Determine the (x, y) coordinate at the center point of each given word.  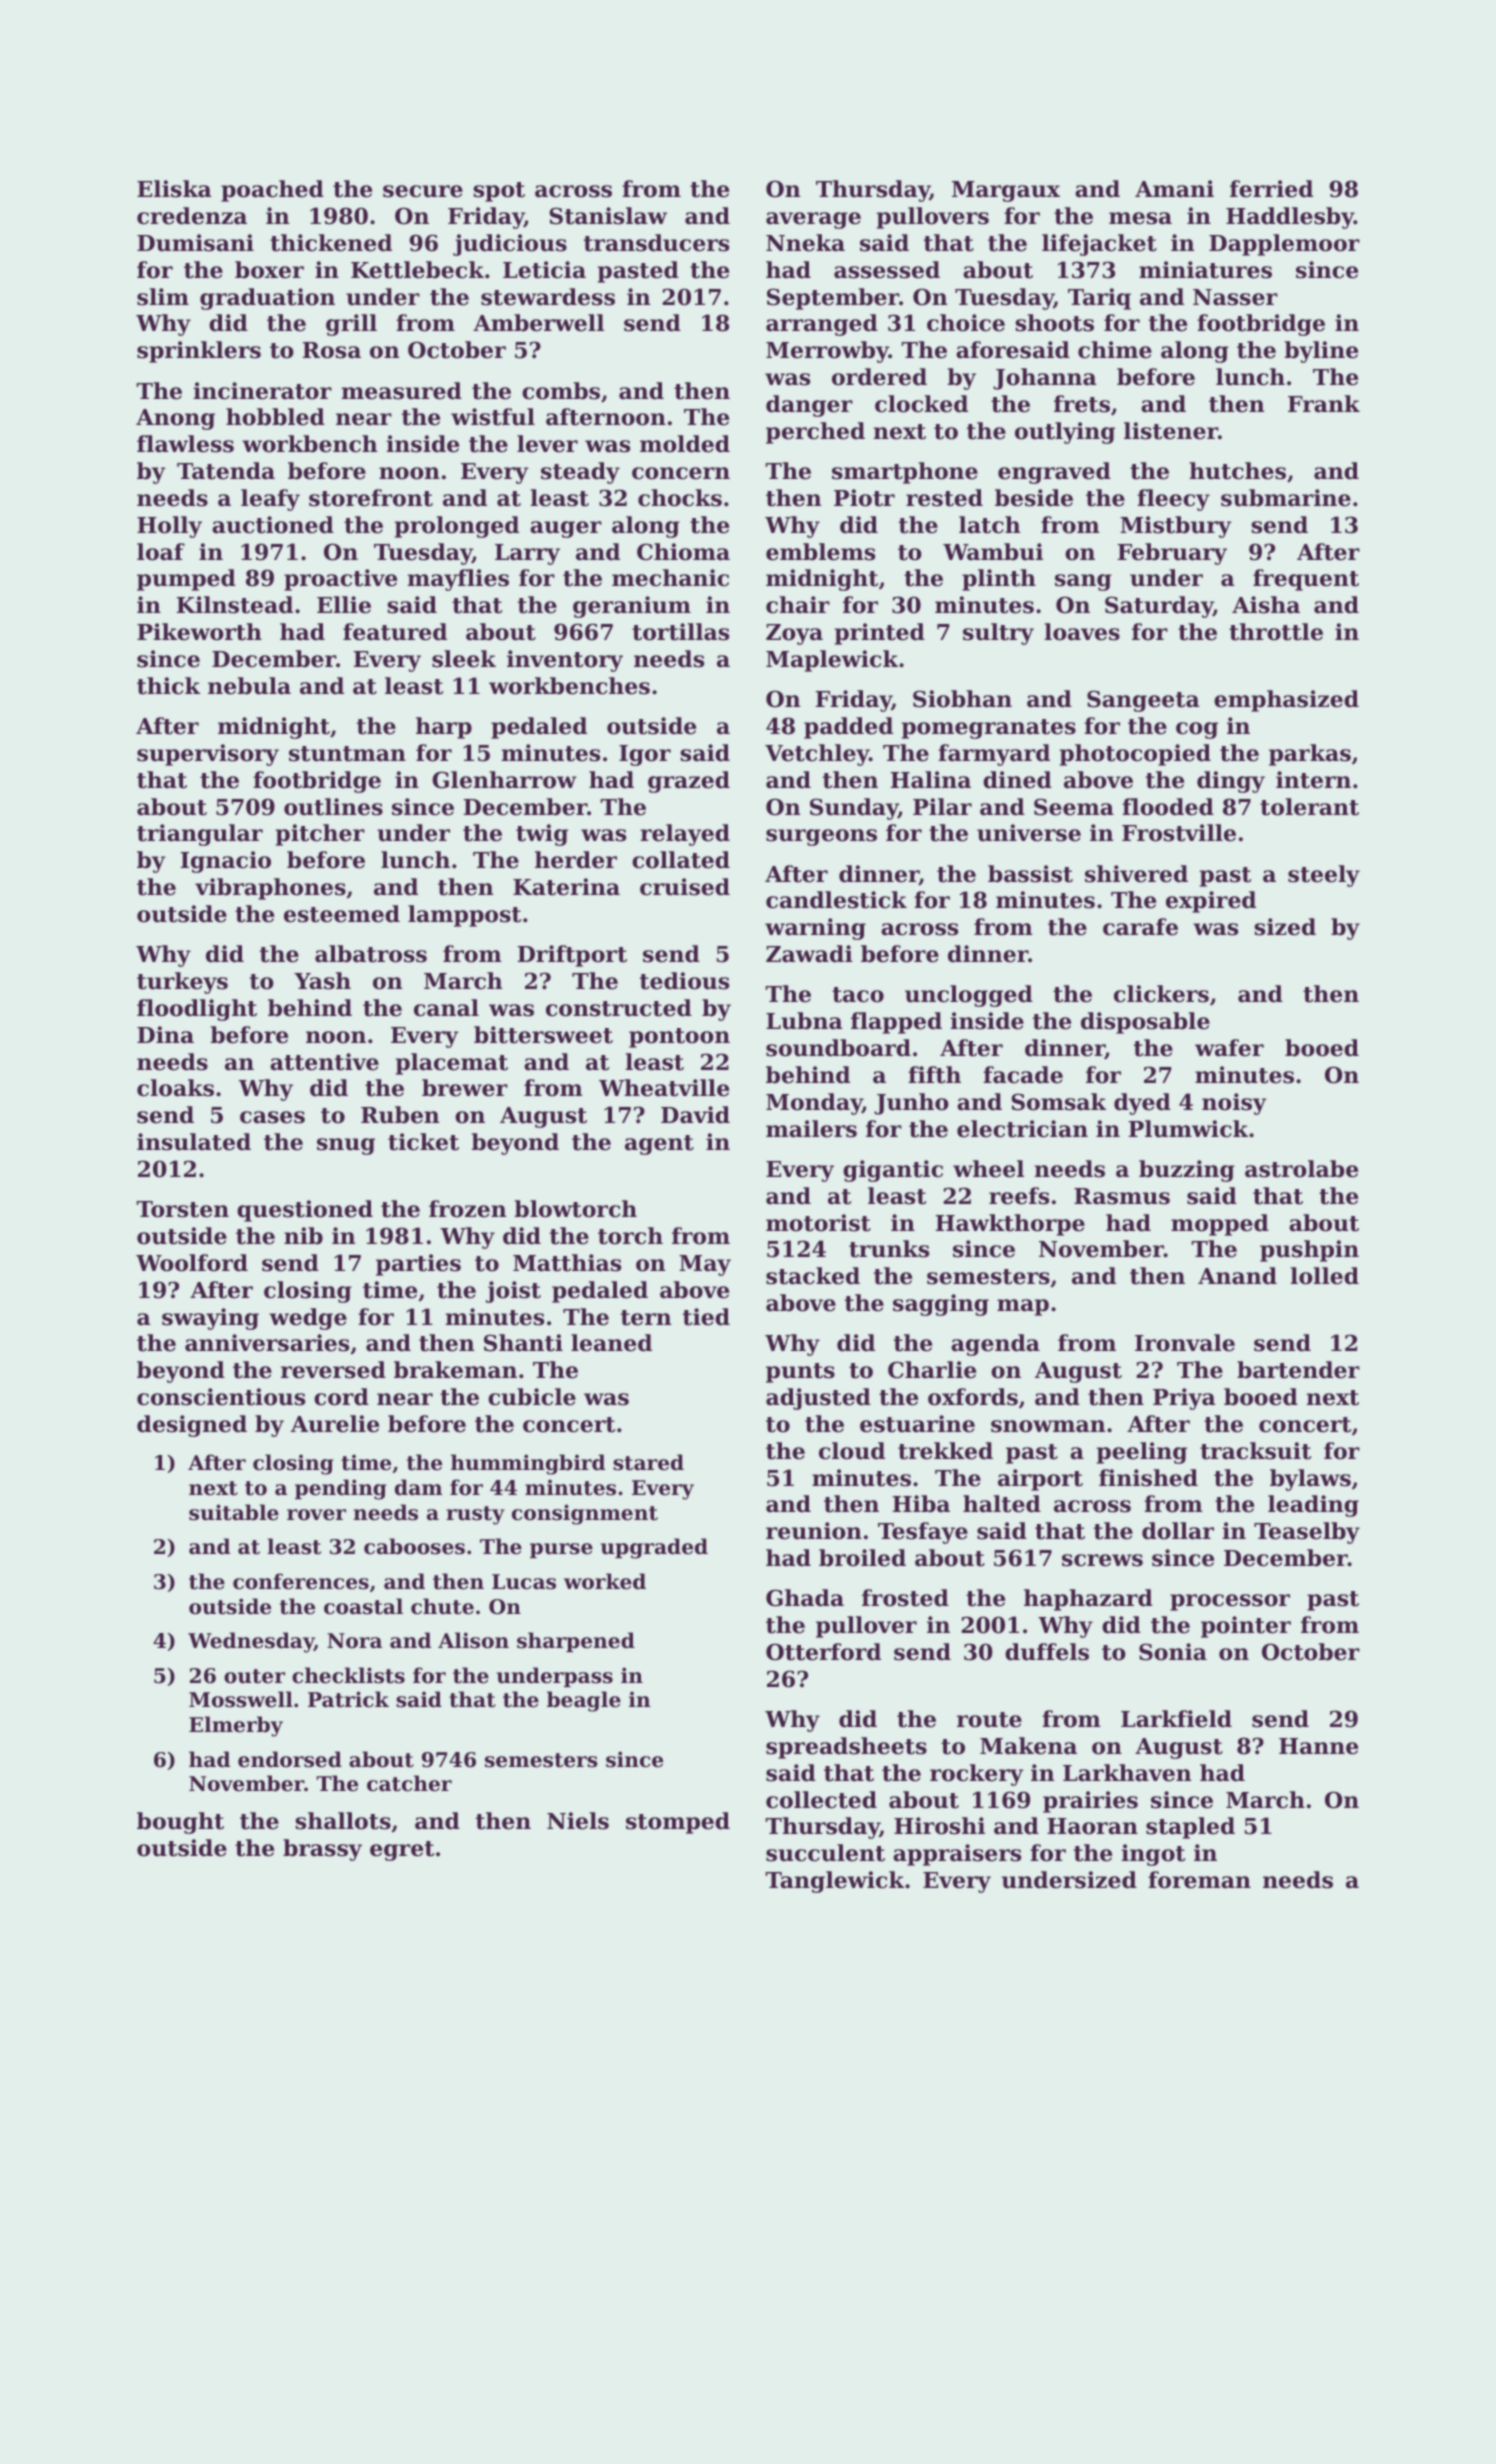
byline (1321, 352)
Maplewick (832, 661)
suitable (234, 1512)
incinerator (262, 391)
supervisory (208, 755)
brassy (322, 1850)
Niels (578, 1821)
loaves (1082, 632)
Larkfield (1176, 1719)
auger (566, 529)
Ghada (805, 1598)
